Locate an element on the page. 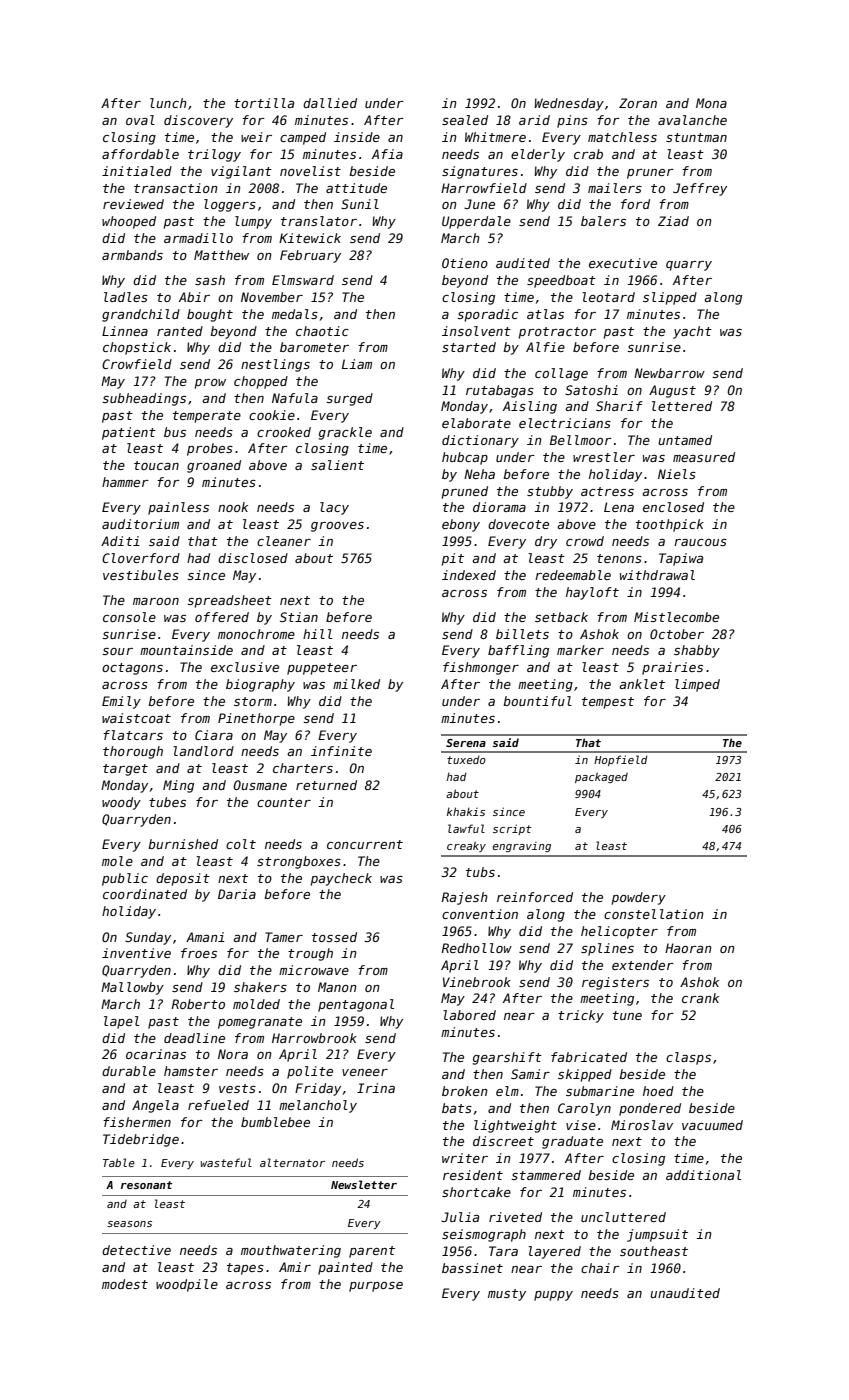 The width and height of the page is (849, 1400). trilogy is located at coordinates (214, 155).
